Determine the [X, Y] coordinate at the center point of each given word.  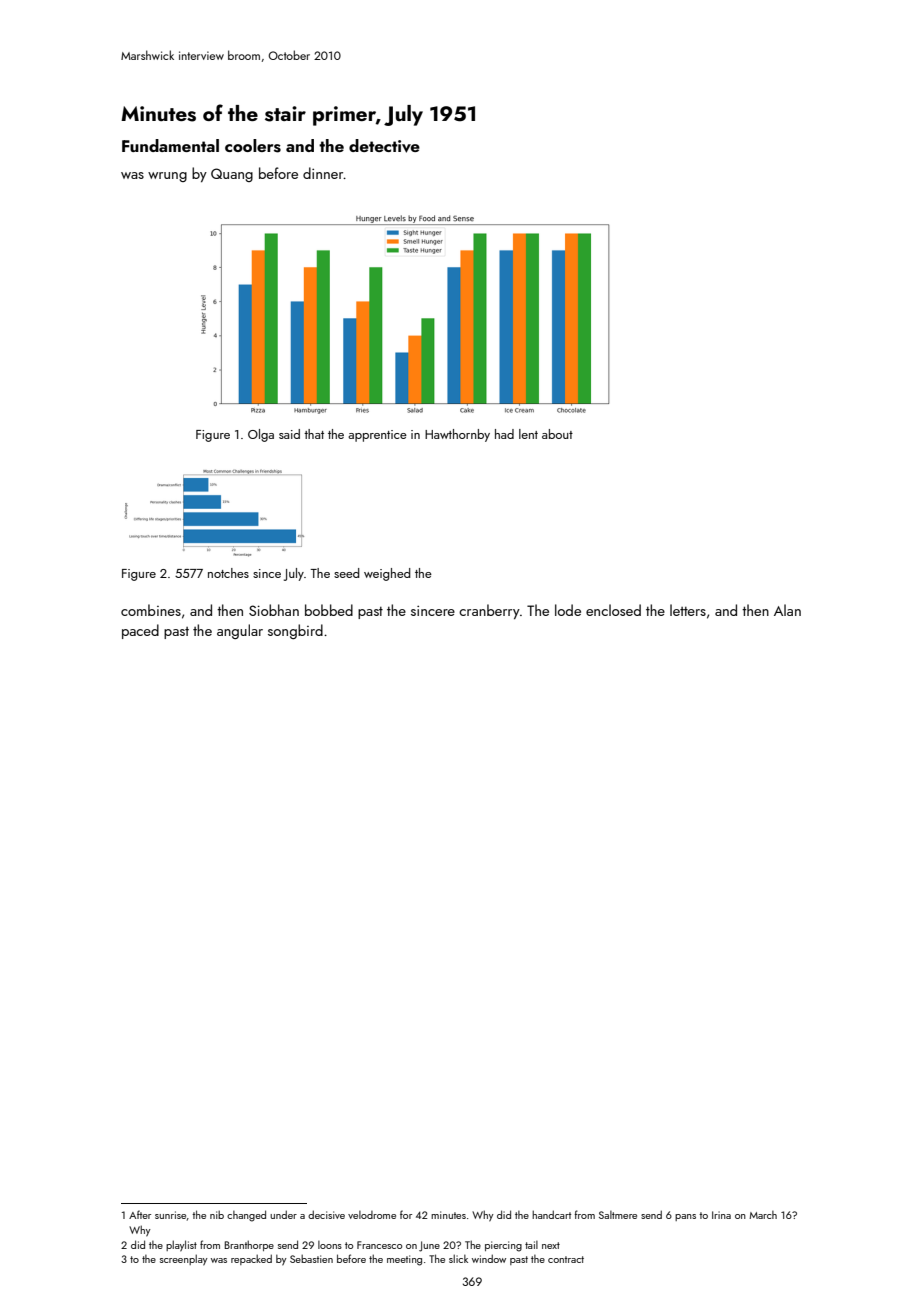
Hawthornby [457, 435]
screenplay [184, 1260]
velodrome [372, 1215]
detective [384, 146]
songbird [295, 631]
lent [528, 434]
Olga [261, 435]
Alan [787, 610]
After [140, 1214]
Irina [721, 1215]
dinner [323, 173]
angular [240, 631]
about [557, 434]
